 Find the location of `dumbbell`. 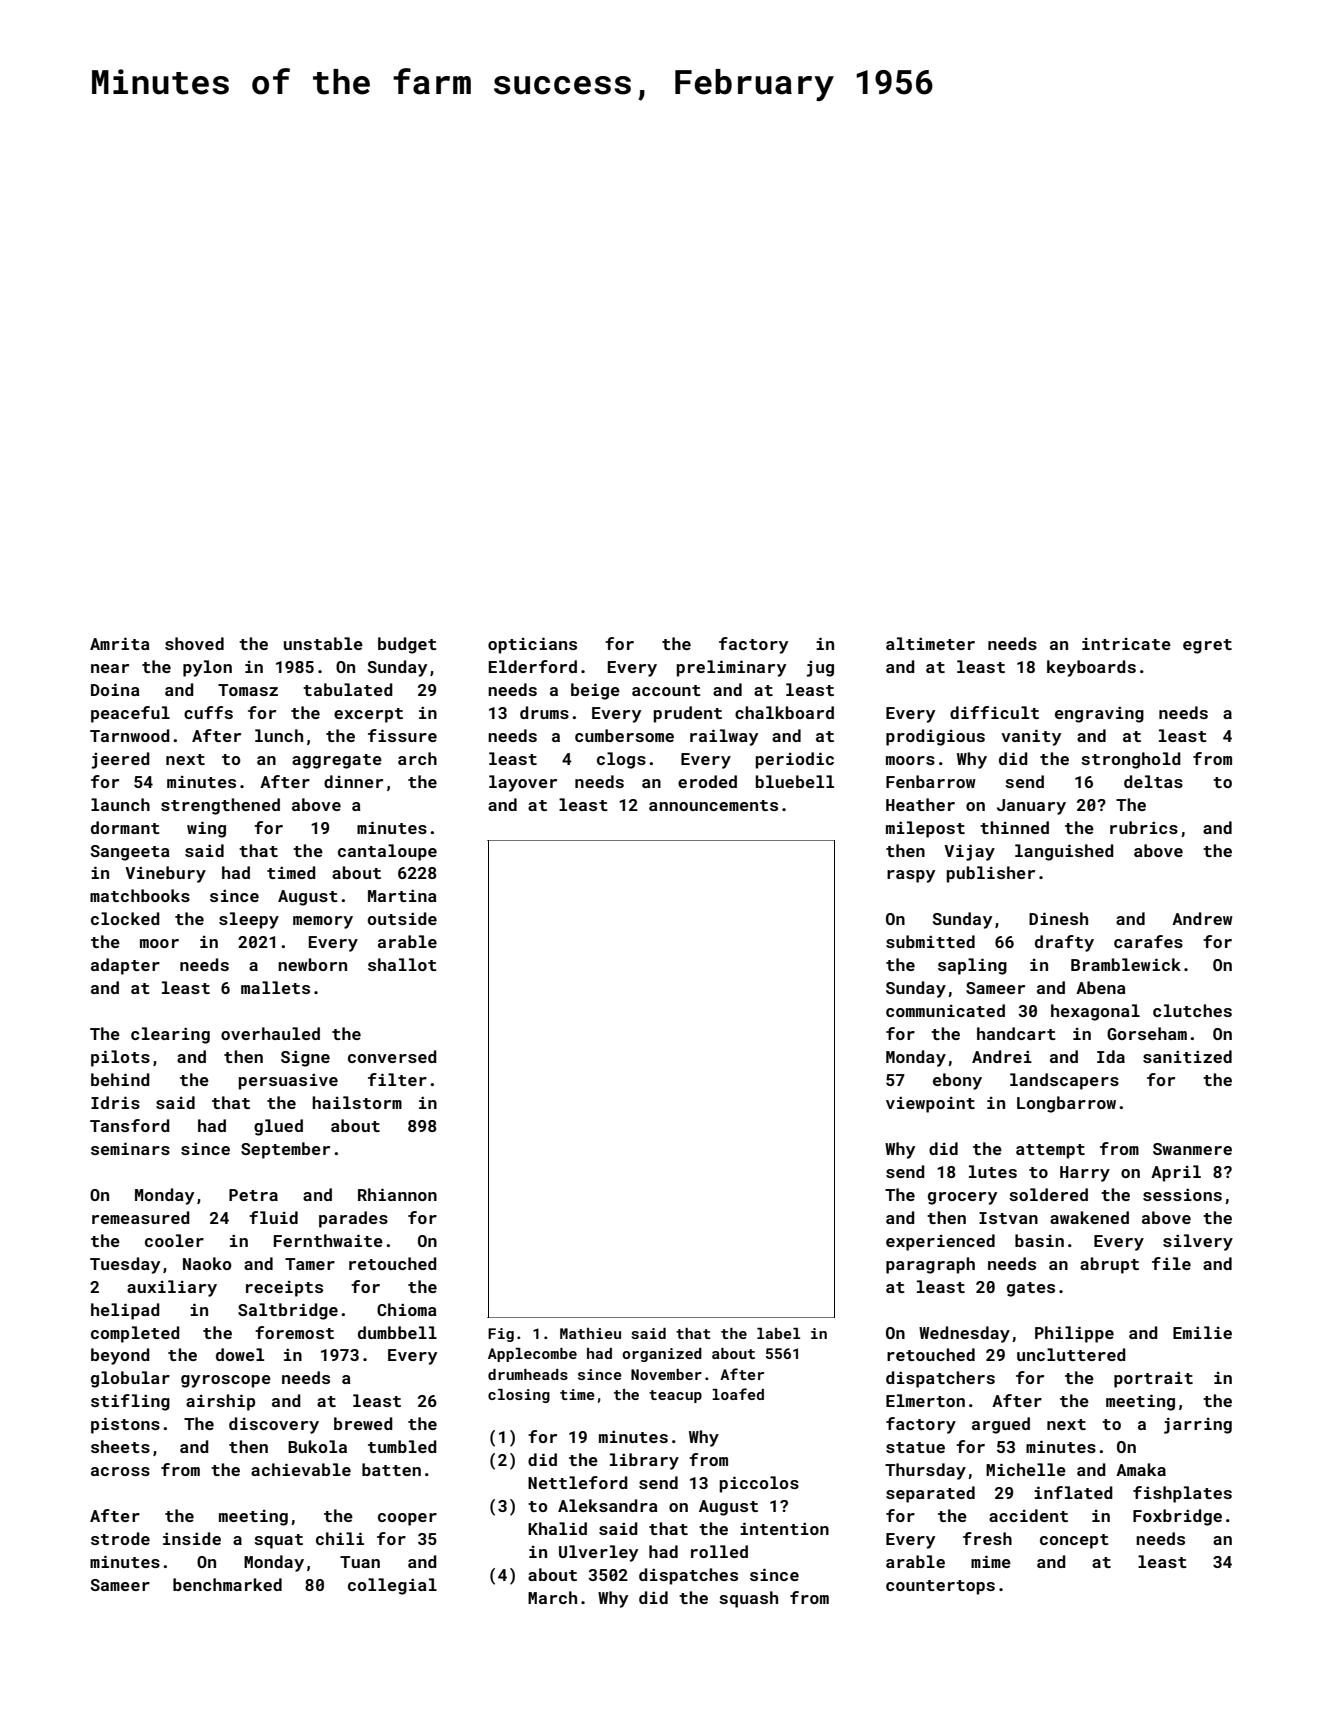

dumbbell is located at coordinates (397, 1332).
